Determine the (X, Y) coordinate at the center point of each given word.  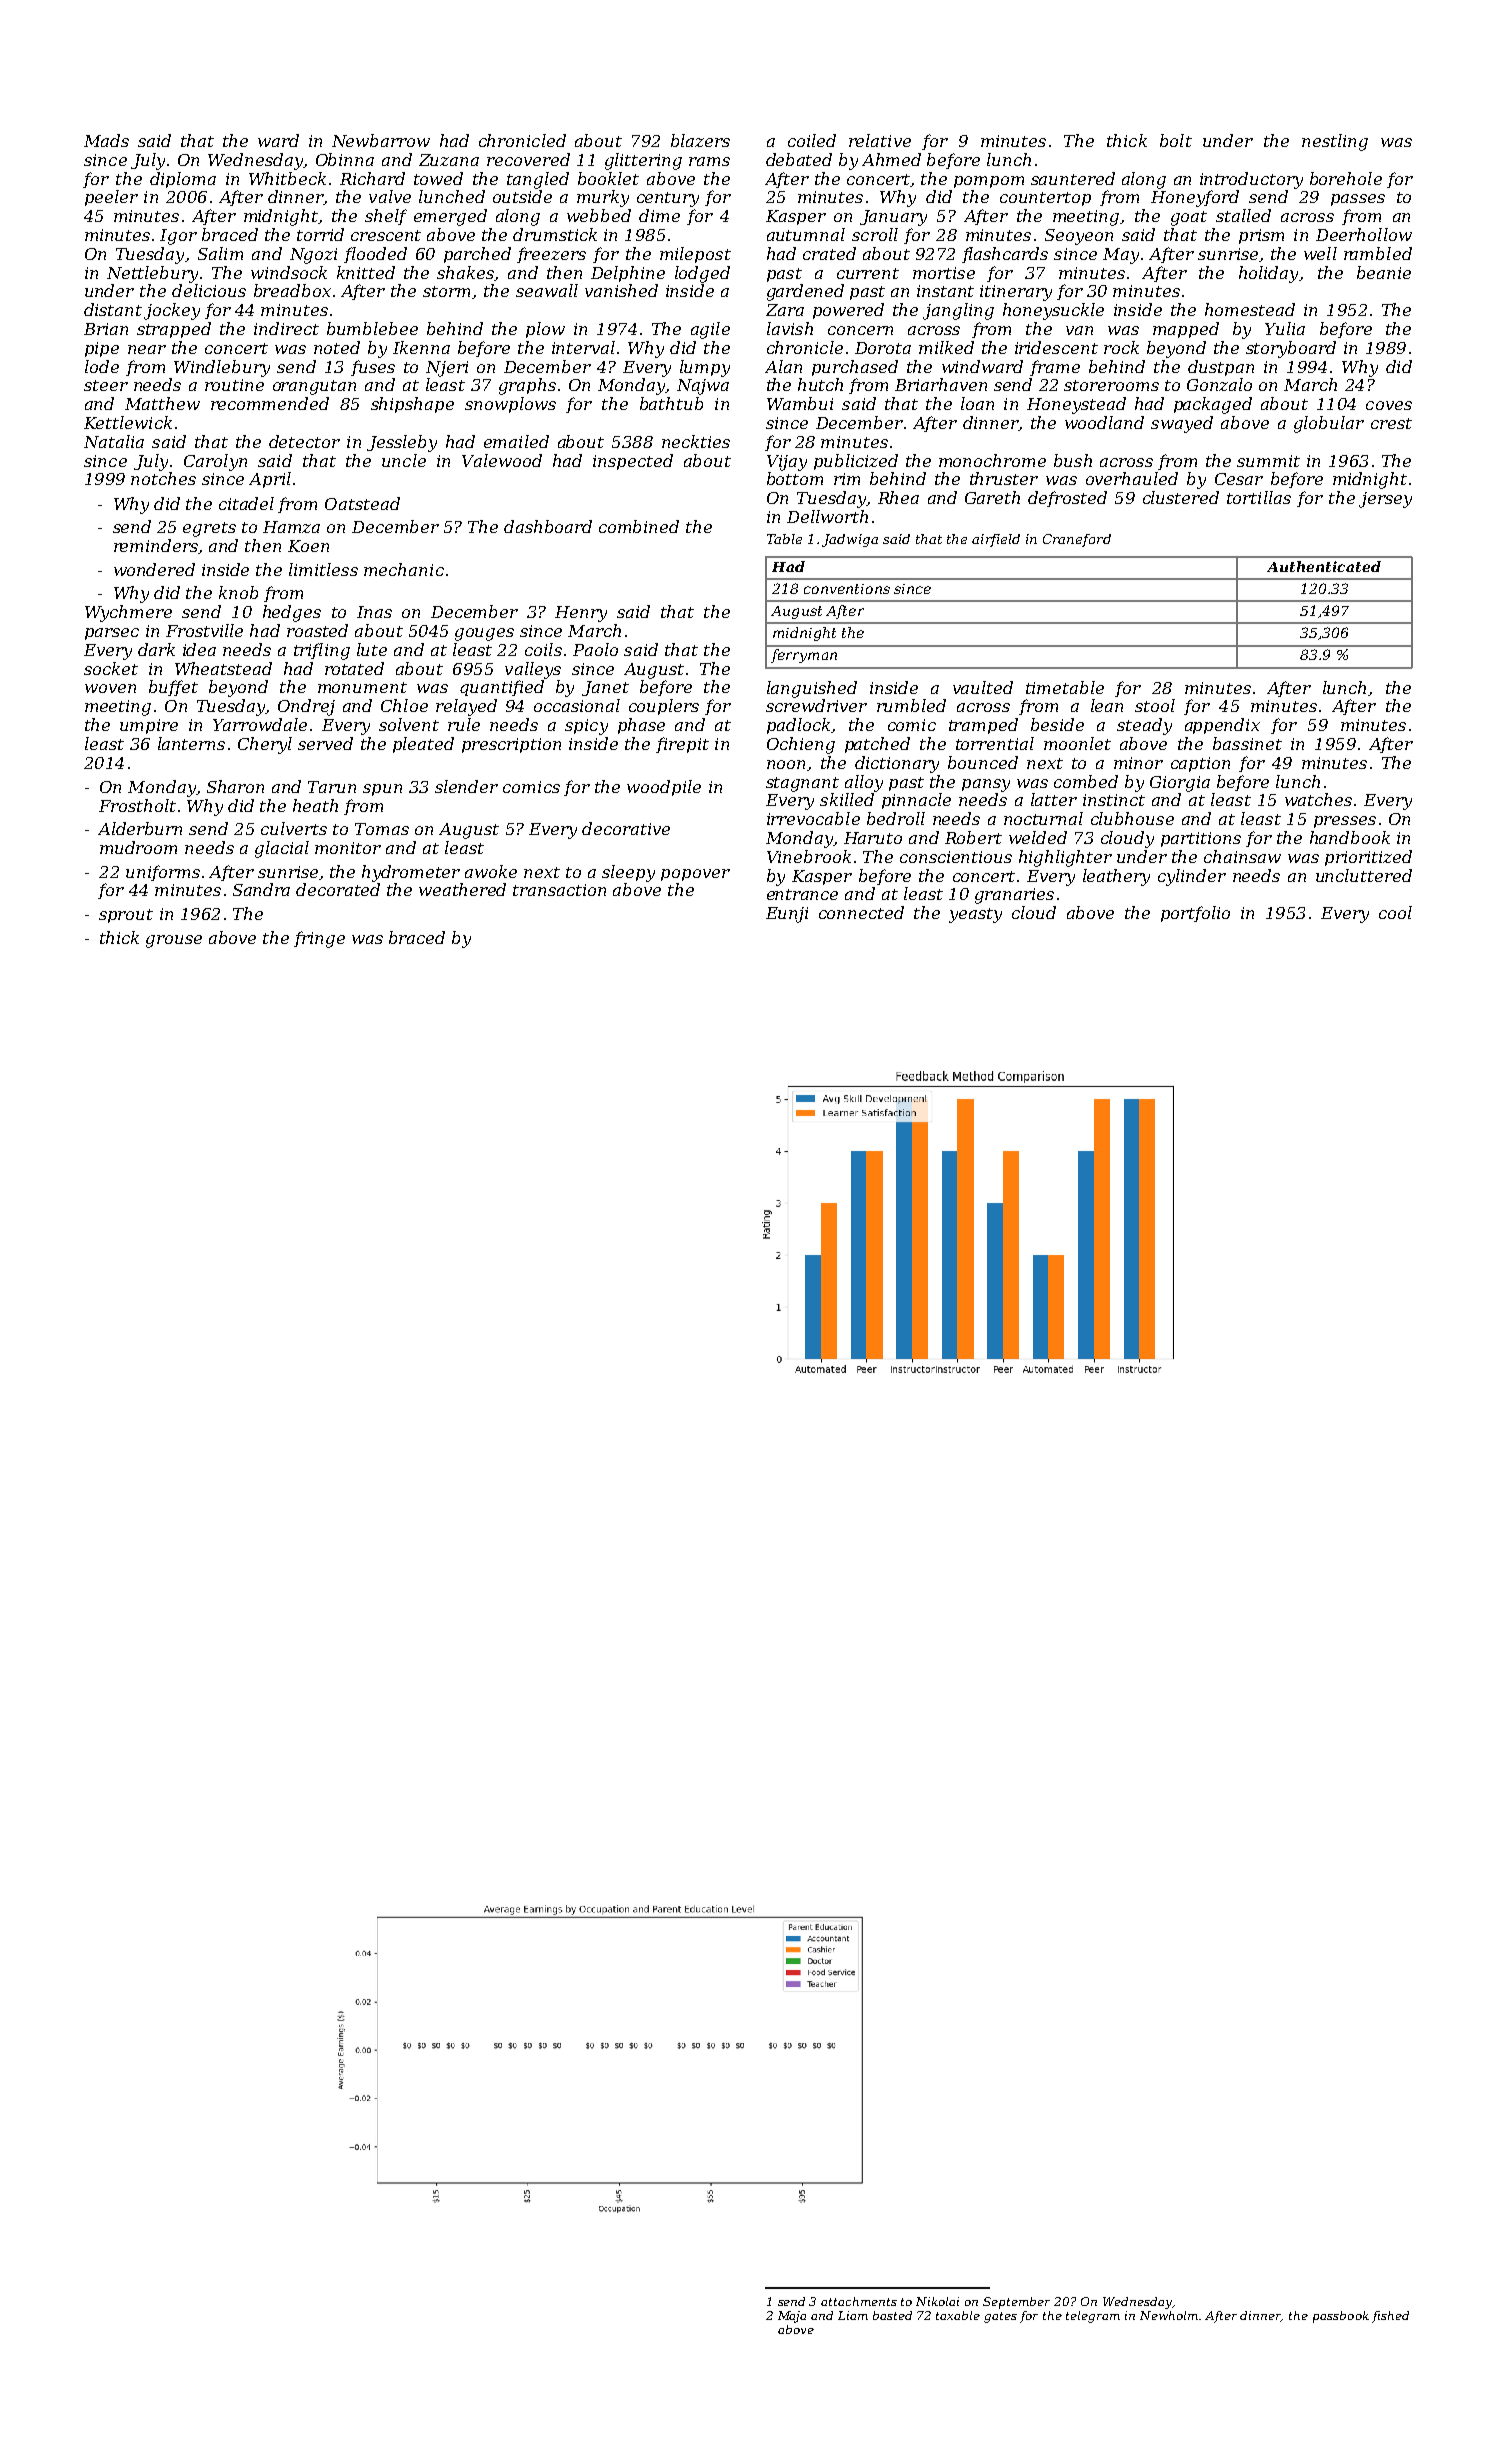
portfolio (1195, 914)
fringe (319, 939)
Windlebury (222, 368)
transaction (559, 890)
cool (1395, 912)
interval (583, 347)
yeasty (975, 915)
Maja (792, 2317)
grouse (174, 941)
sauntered (1073, 178)
